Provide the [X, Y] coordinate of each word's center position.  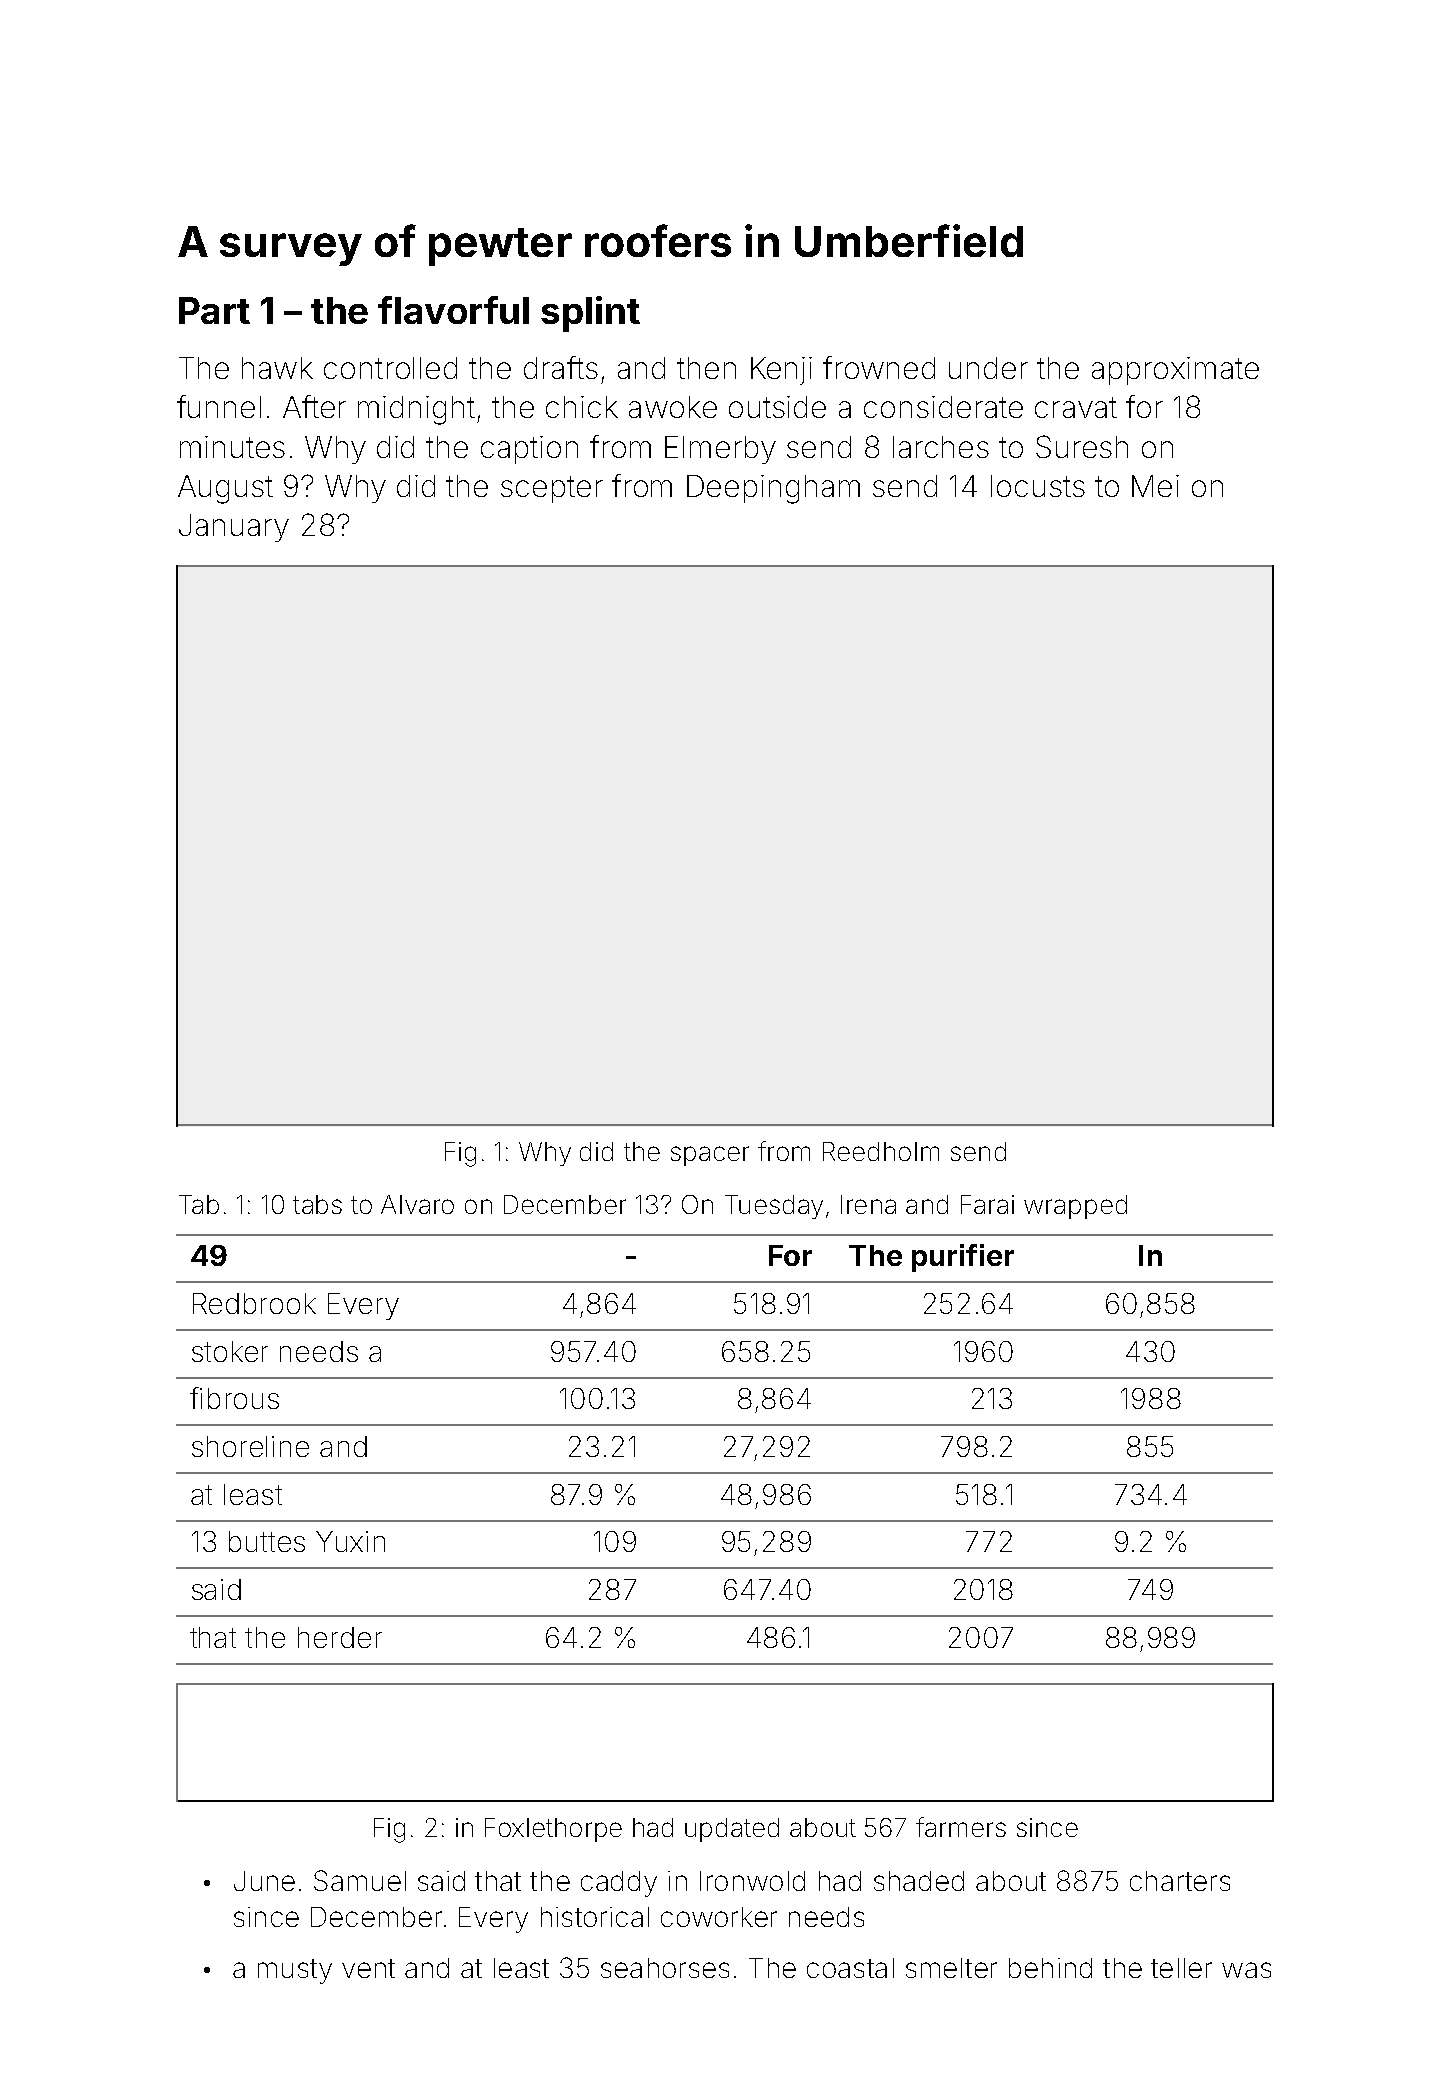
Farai [987, 1204]
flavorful [453, 310]
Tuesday [774, 1207]
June [264, 1881]
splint [590, 314]
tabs [317, 1204]
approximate [1175, 371]
